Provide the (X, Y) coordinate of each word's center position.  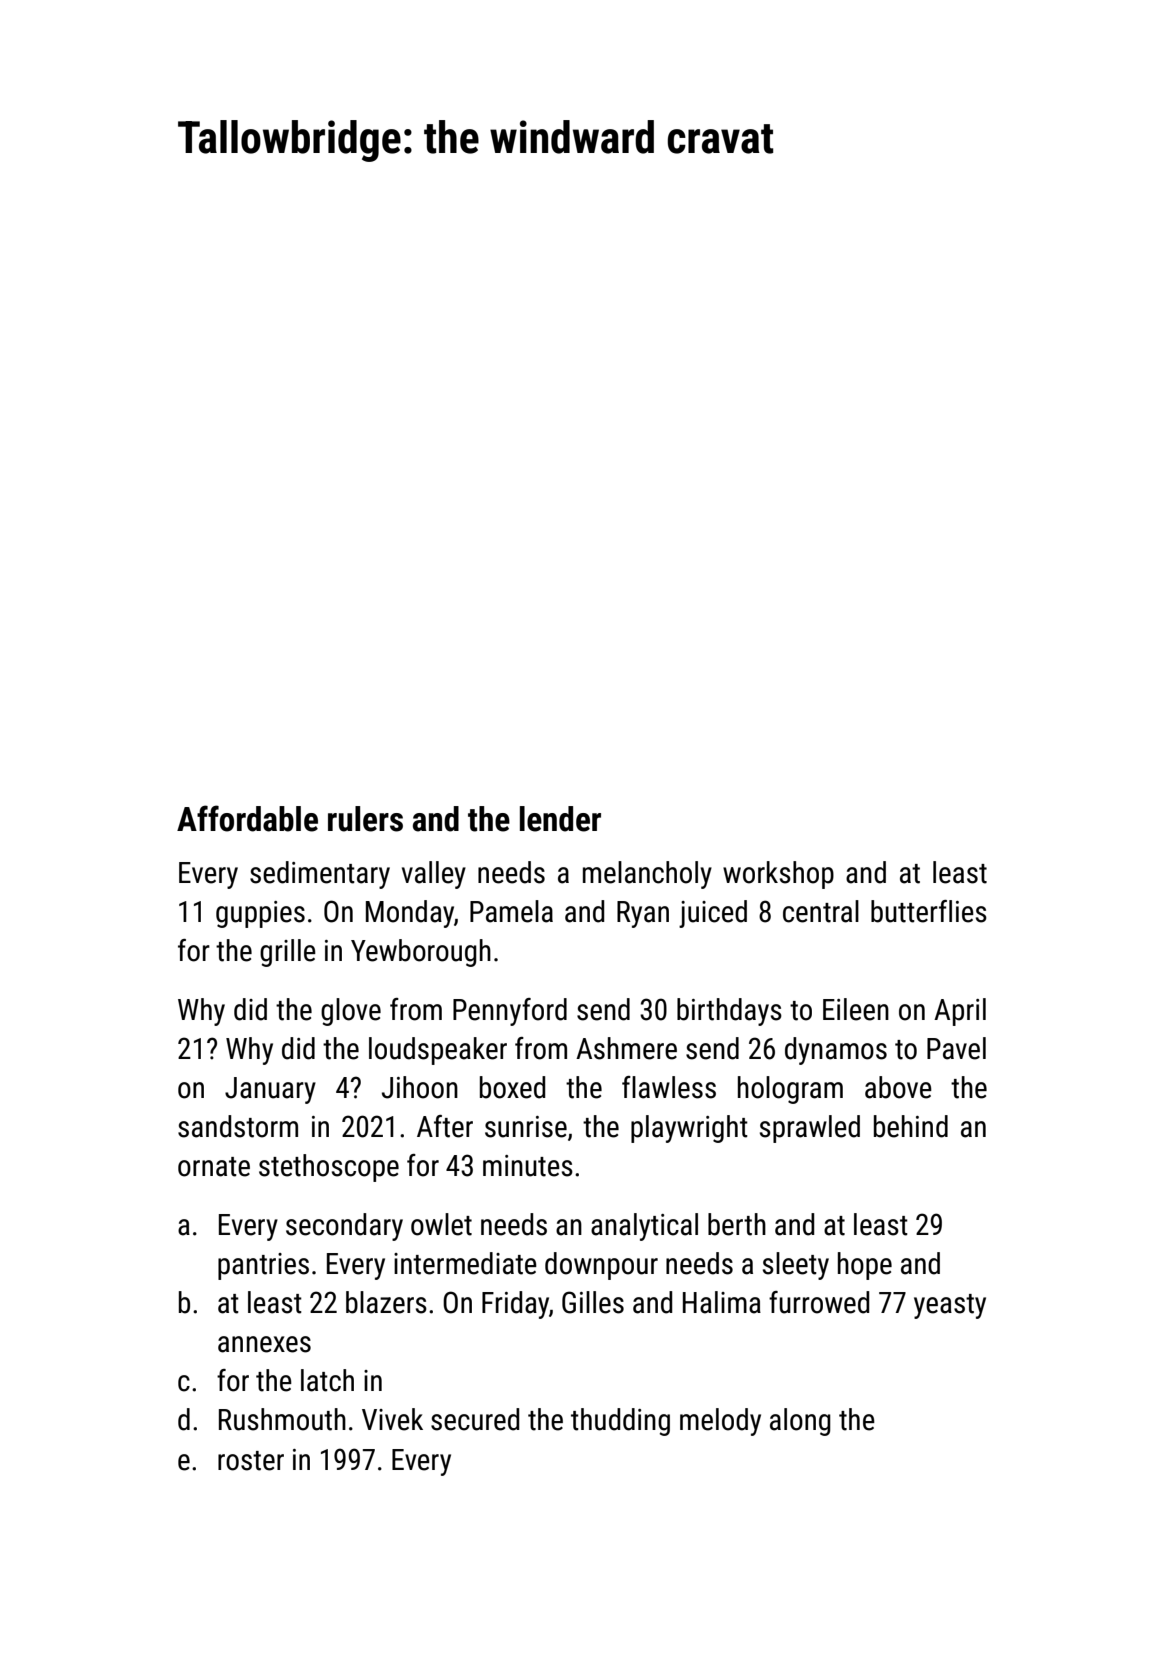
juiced (713, 914)
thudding (620, 1422)
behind (911, 1126)
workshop (778, 875)
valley (434, 875)
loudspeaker (438, 1051)
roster (251, 1461)
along (800, 1422)
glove (351, 1012)
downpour (601, 1266)
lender (560, 819)
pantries (263, 1266)
